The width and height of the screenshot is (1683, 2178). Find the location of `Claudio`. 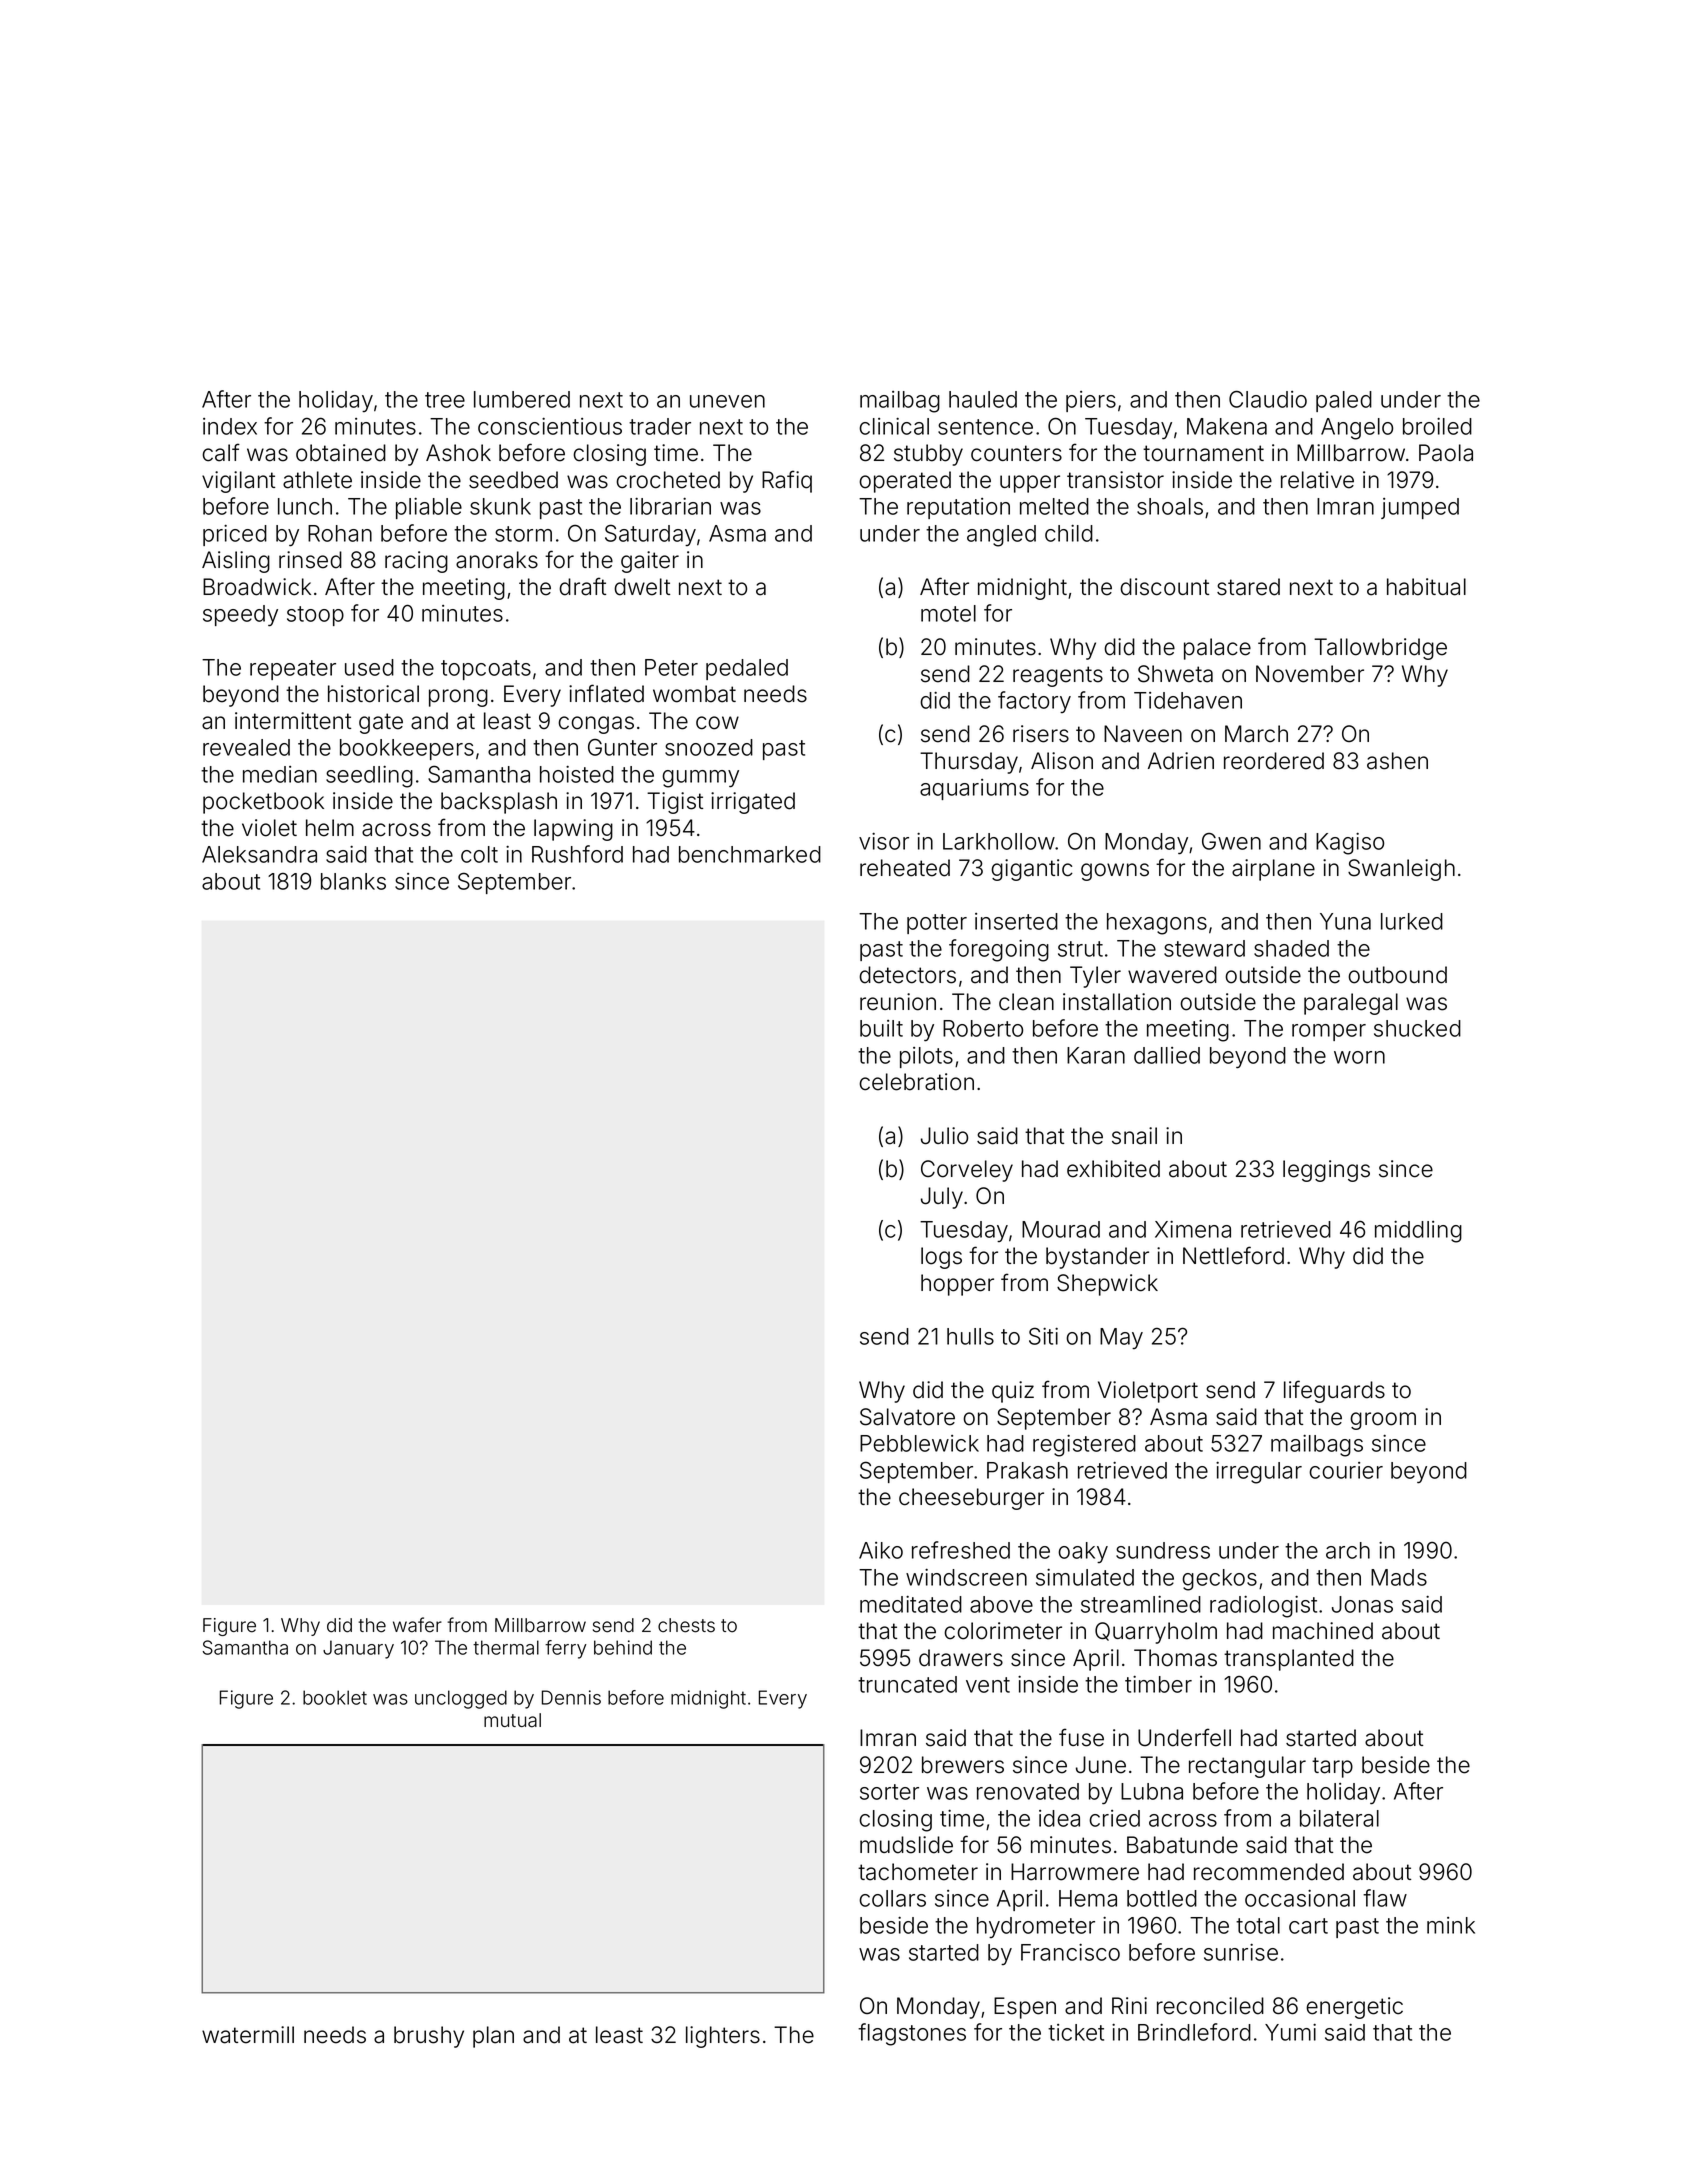

Claudio is located at coordinates (1268, 399).
